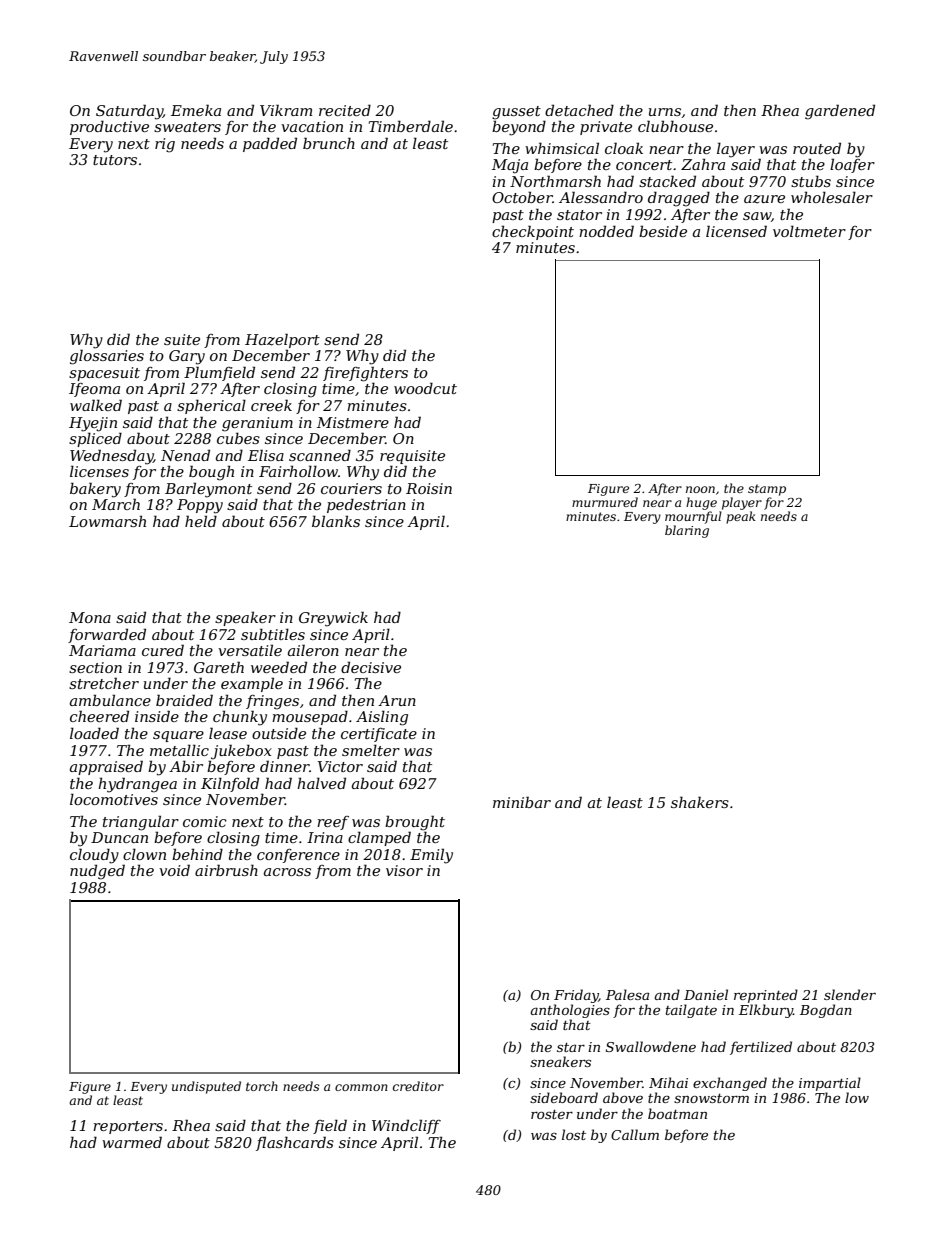  What do you see at coordinates (129, 112) in the screenshot?
I see `Saturday` at bounding box center [129, 112].
